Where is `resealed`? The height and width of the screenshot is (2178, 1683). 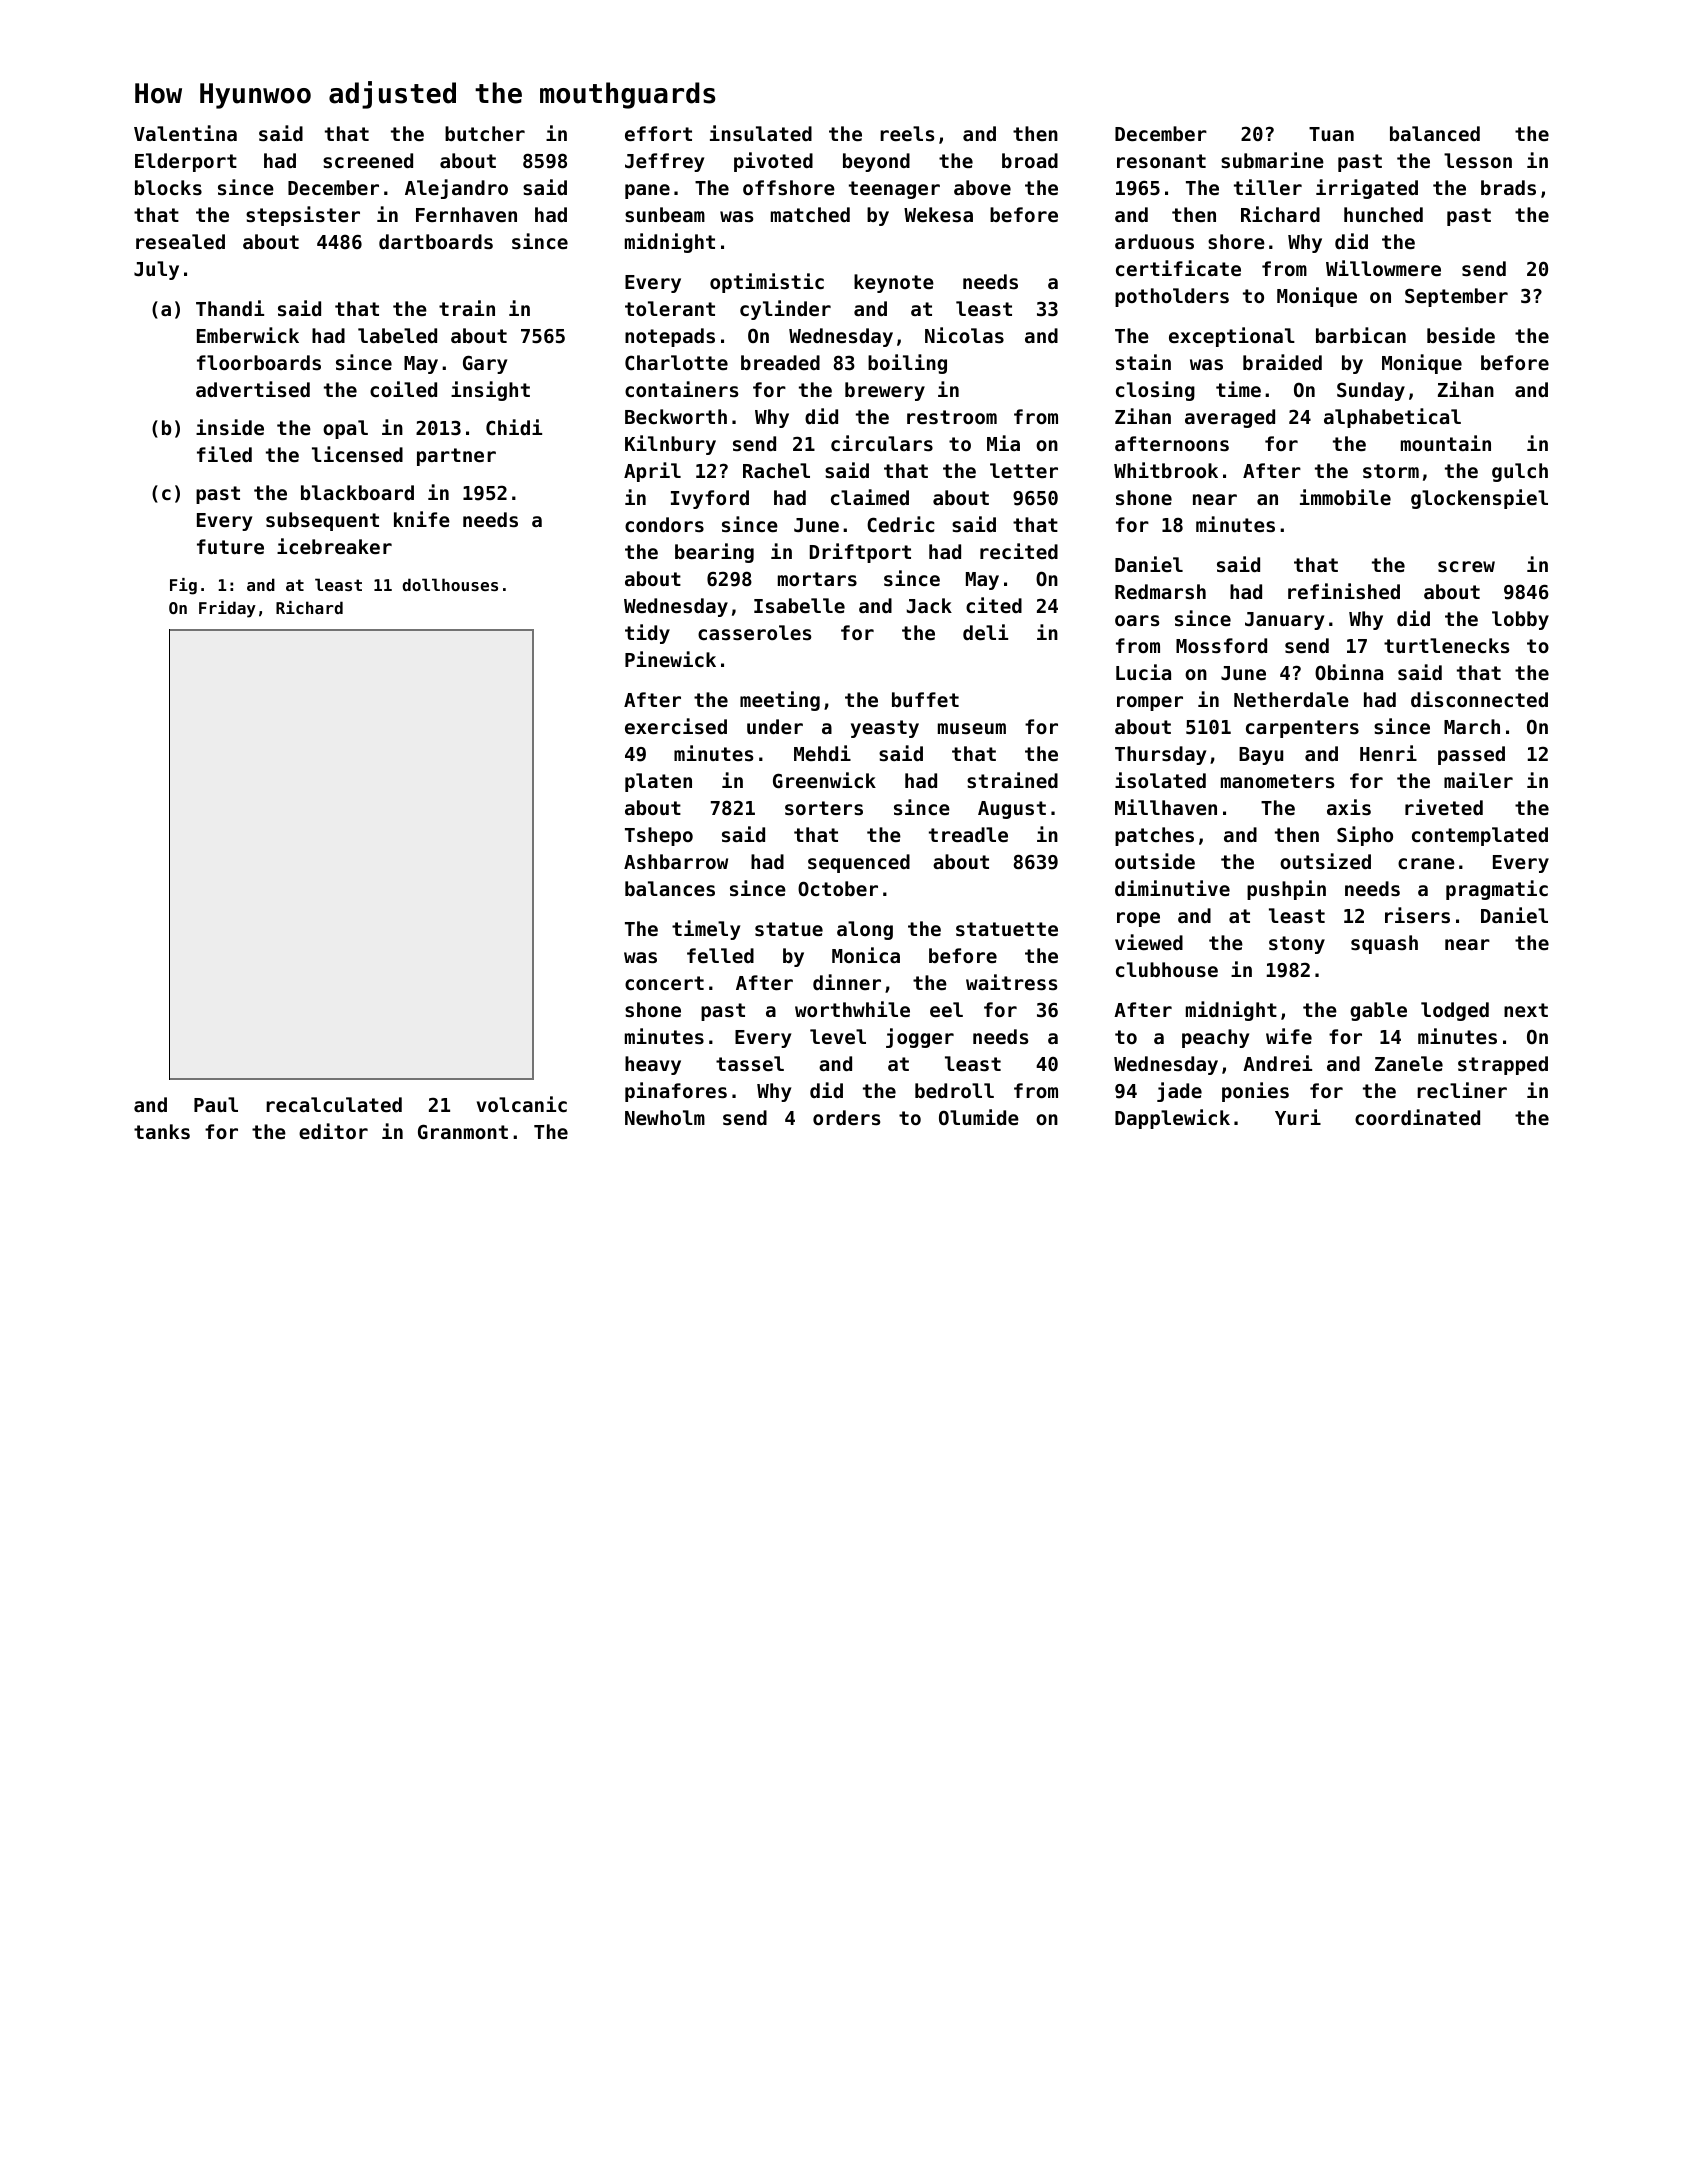
resealed is located at coordinates (180, 242).
